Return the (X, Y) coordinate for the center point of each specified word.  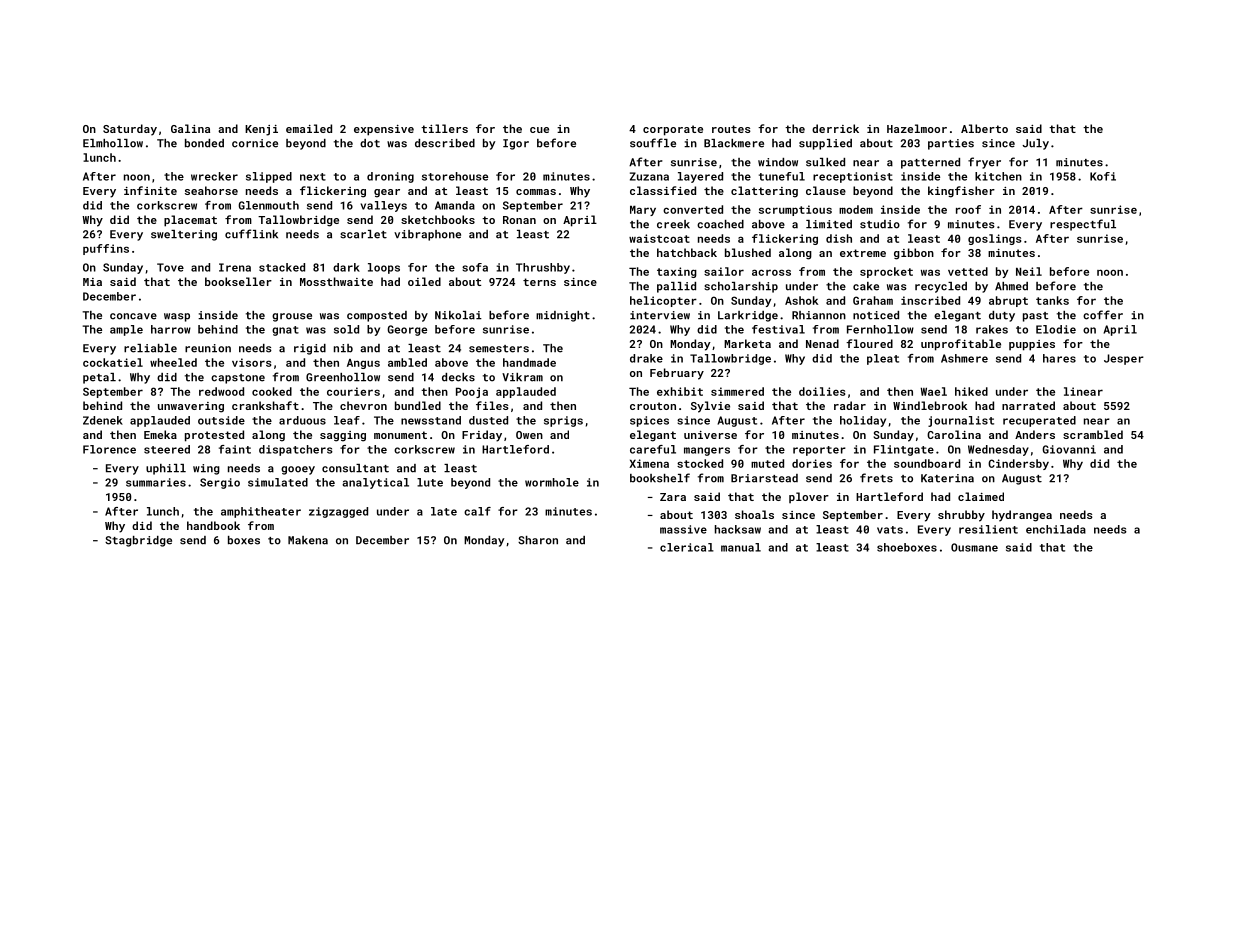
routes (731, 129)
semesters (499, 349)
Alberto (984, 128)
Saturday (130, 130)
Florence (109, 449)
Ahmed (1011, 286)
